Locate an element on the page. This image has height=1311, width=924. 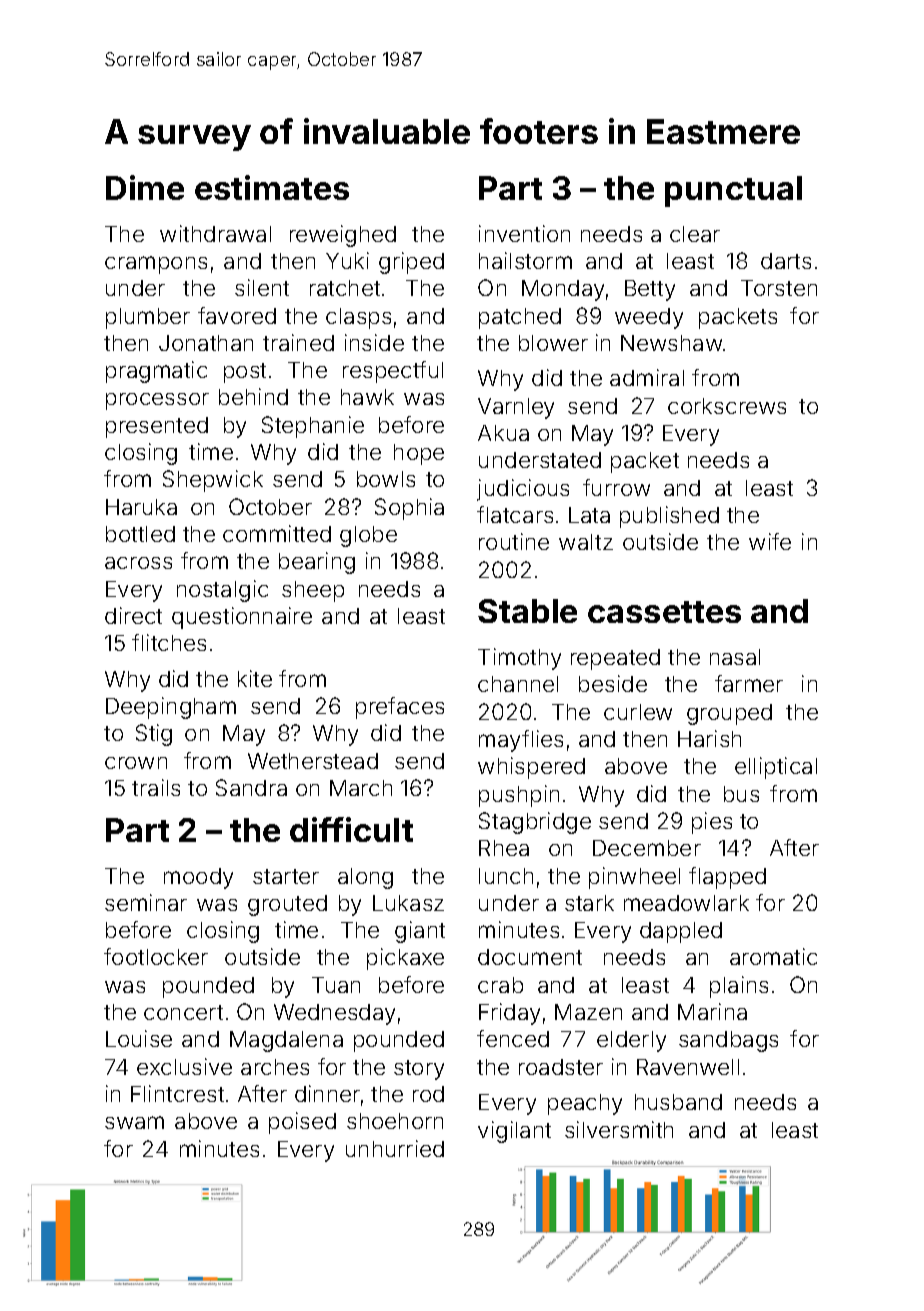
swam is located at coordinates (134, 1122).
